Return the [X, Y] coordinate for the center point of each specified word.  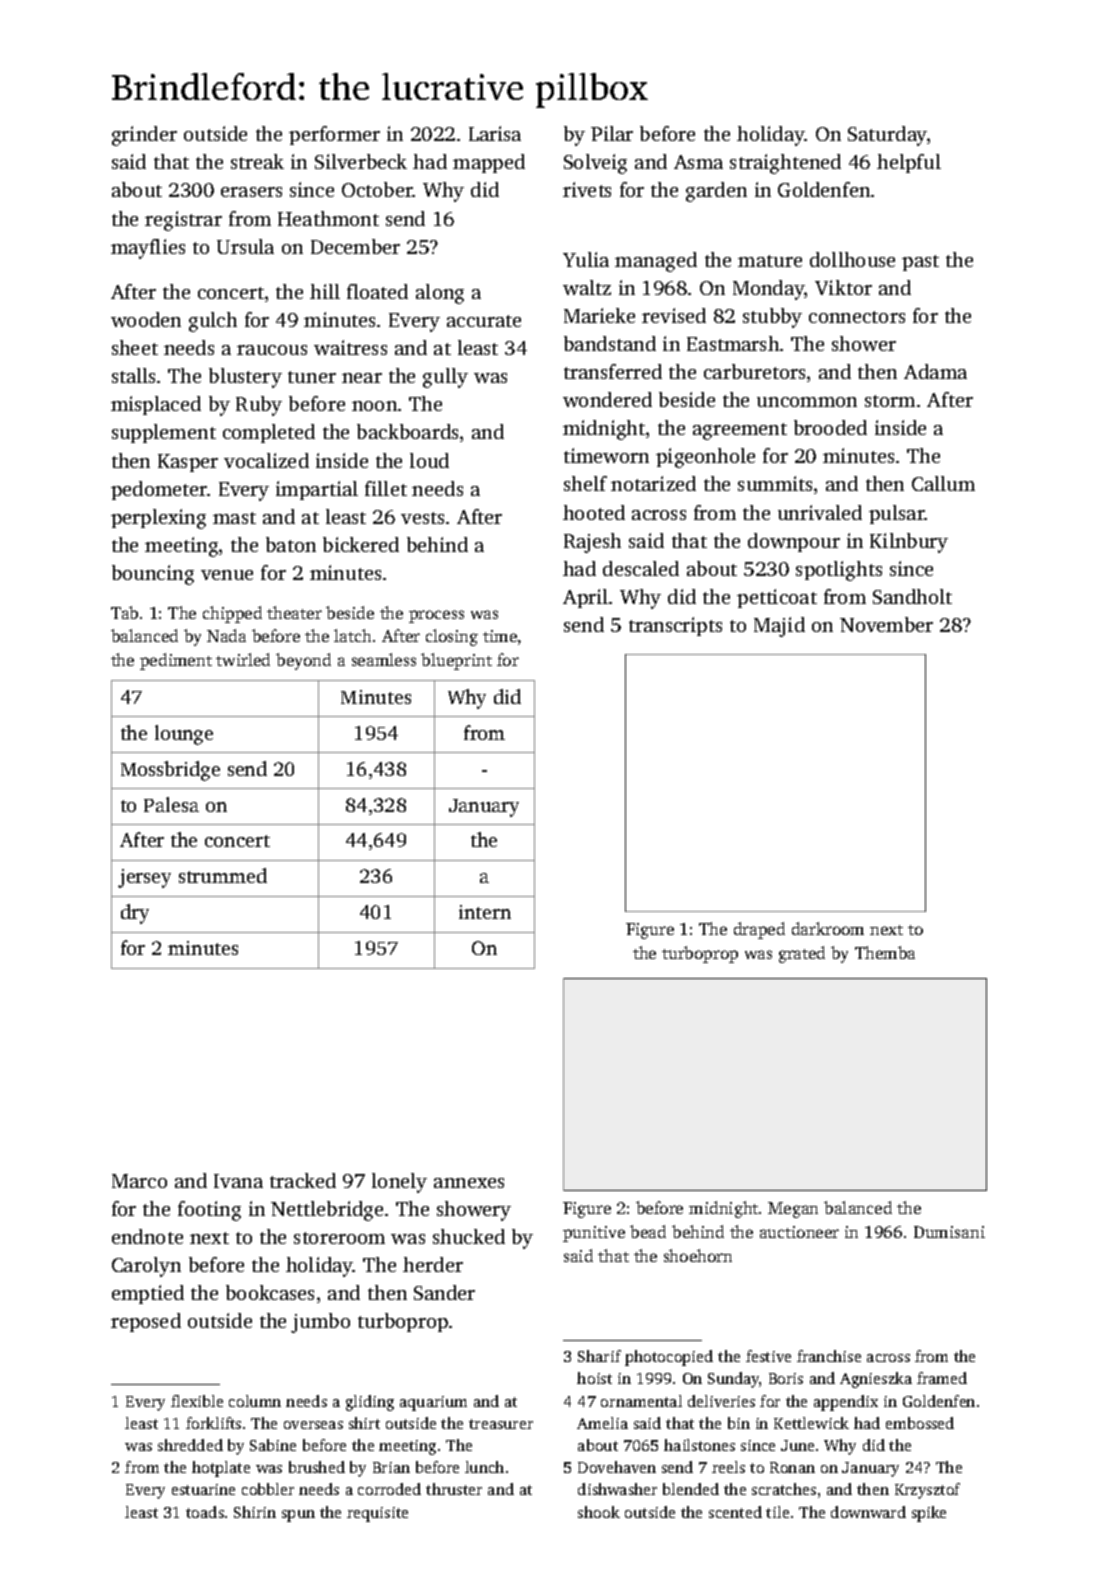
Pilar [612, 133]
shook [599, 1512]
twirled [243, 659]
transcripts [675, 626]
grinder [144, 136]
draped [759, 930]
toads [205, 1512]
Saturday [887, 136]
